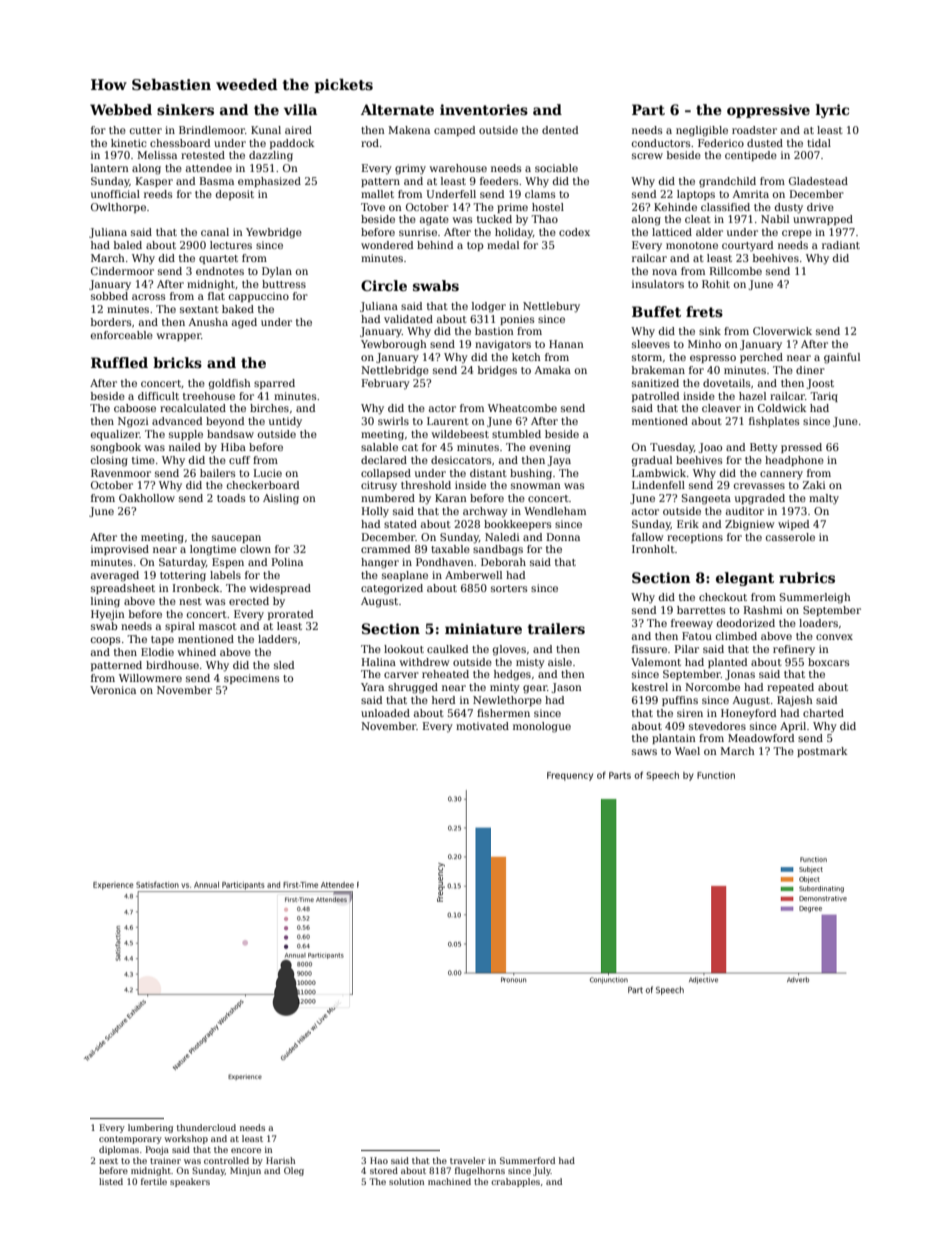 Image resolution: width=952 pixels, height=1233 pixels. Describe the element at coordinates (531, 474) in the screenshot. I see `bushing` at that location.
